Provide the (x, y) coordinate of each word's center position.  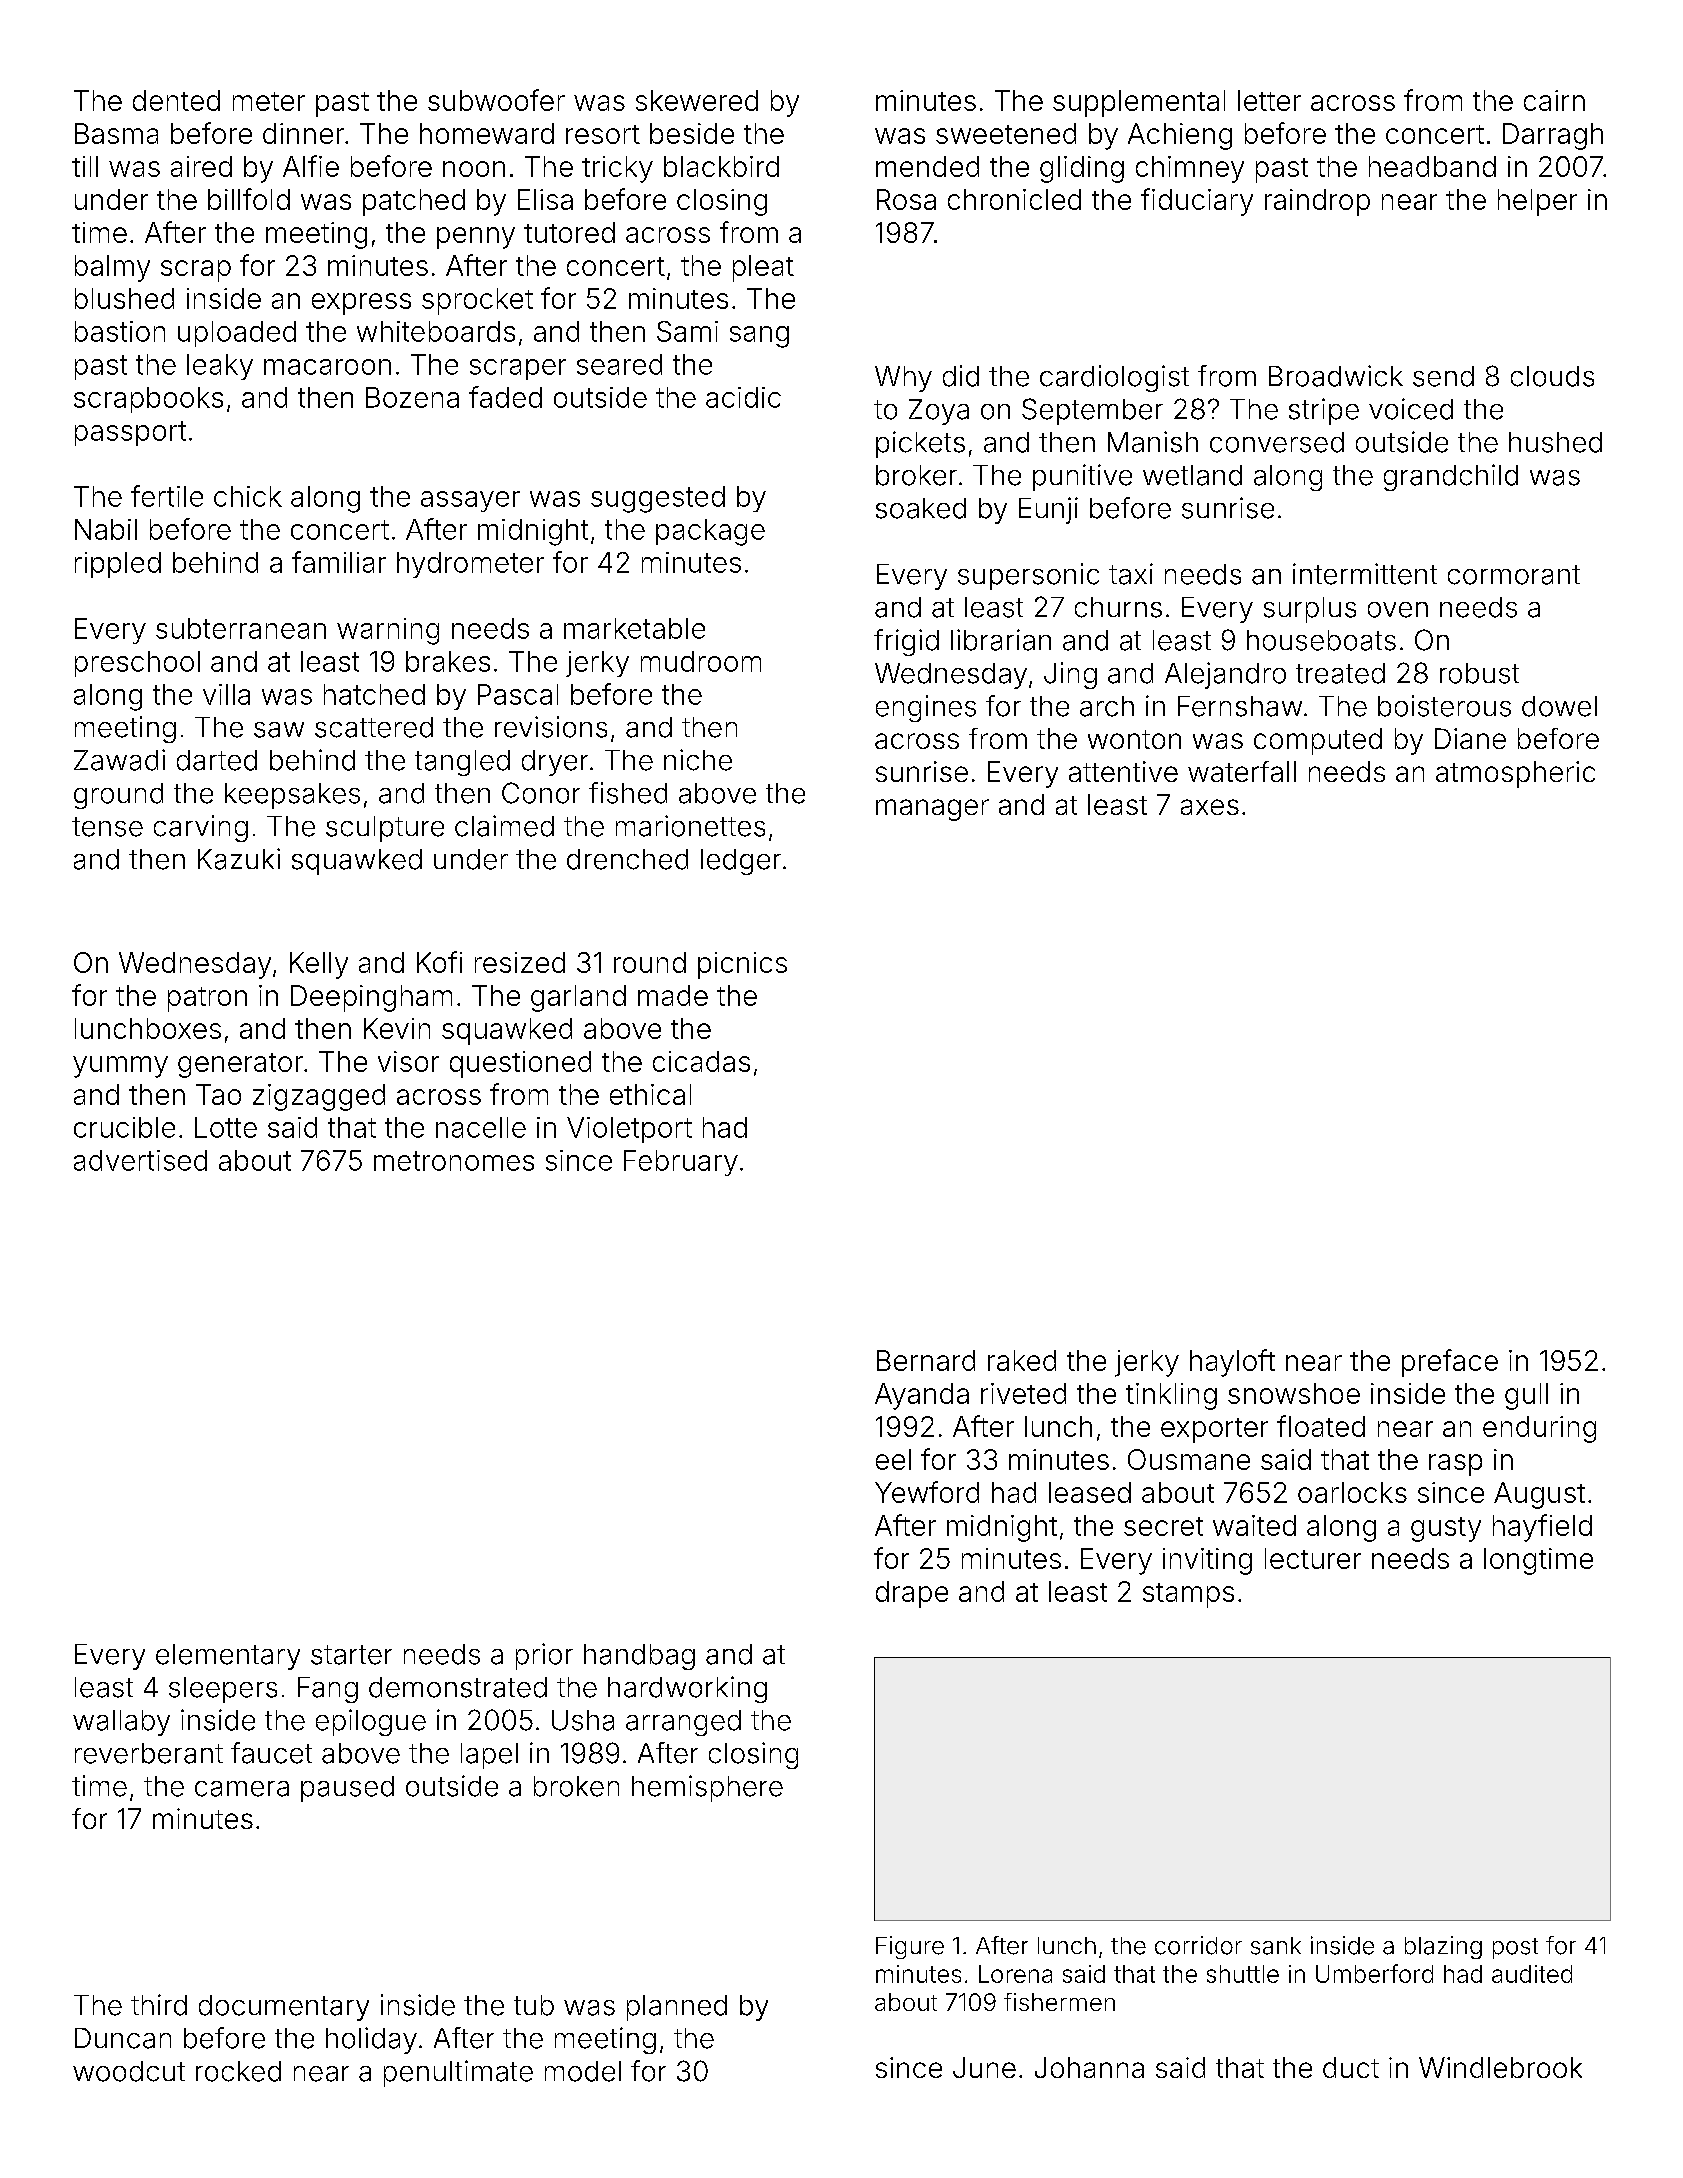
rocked (238, 2071)
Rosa (906, 199)
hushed (1555, 442)
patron (207, 999)
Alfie (311, 166)
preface (1450, 1363)
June (984, 2067)
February (681, 1163)
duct (1351, 2067)
